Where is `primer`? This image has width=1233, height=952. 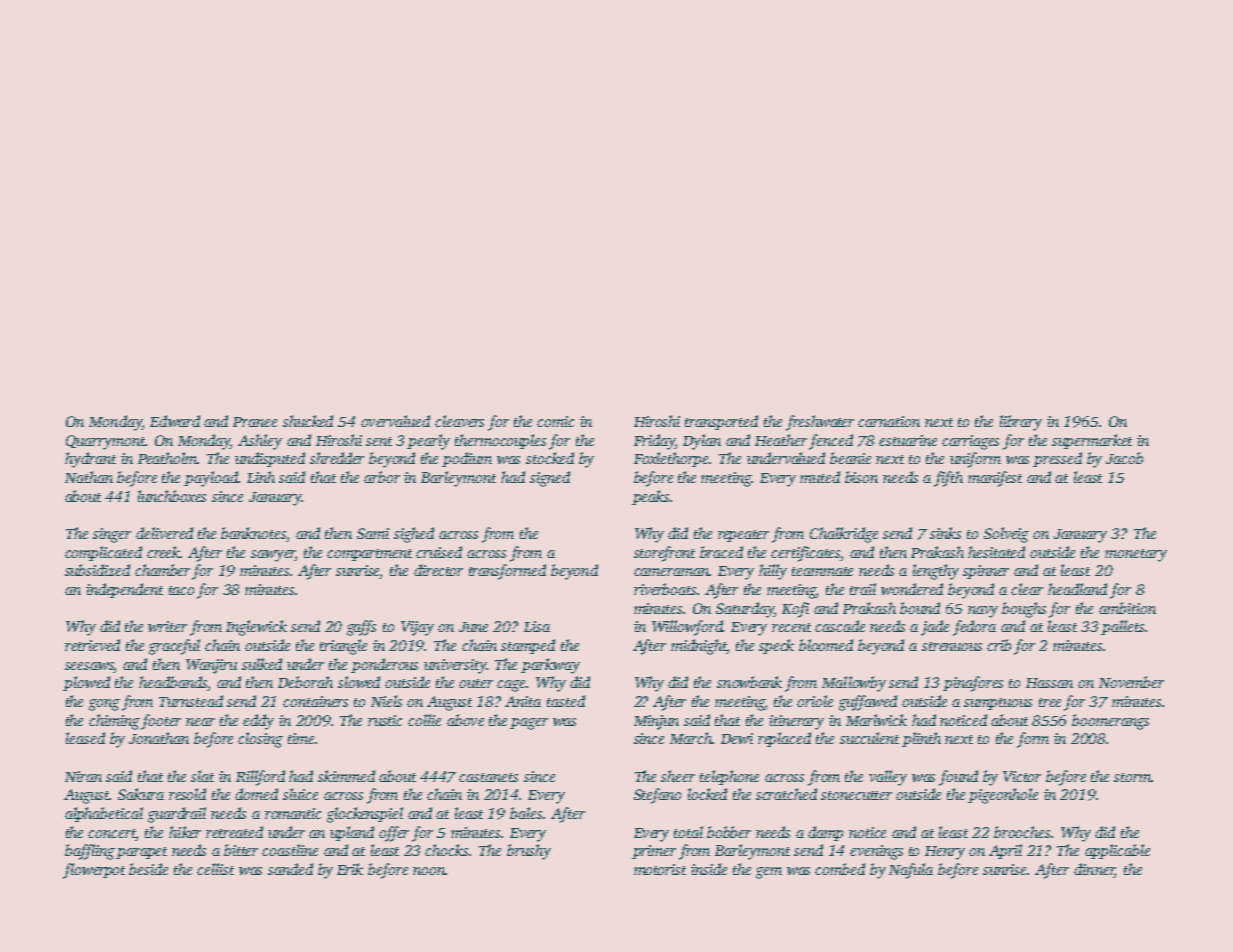
primer is located at coordinates (654, 852).
